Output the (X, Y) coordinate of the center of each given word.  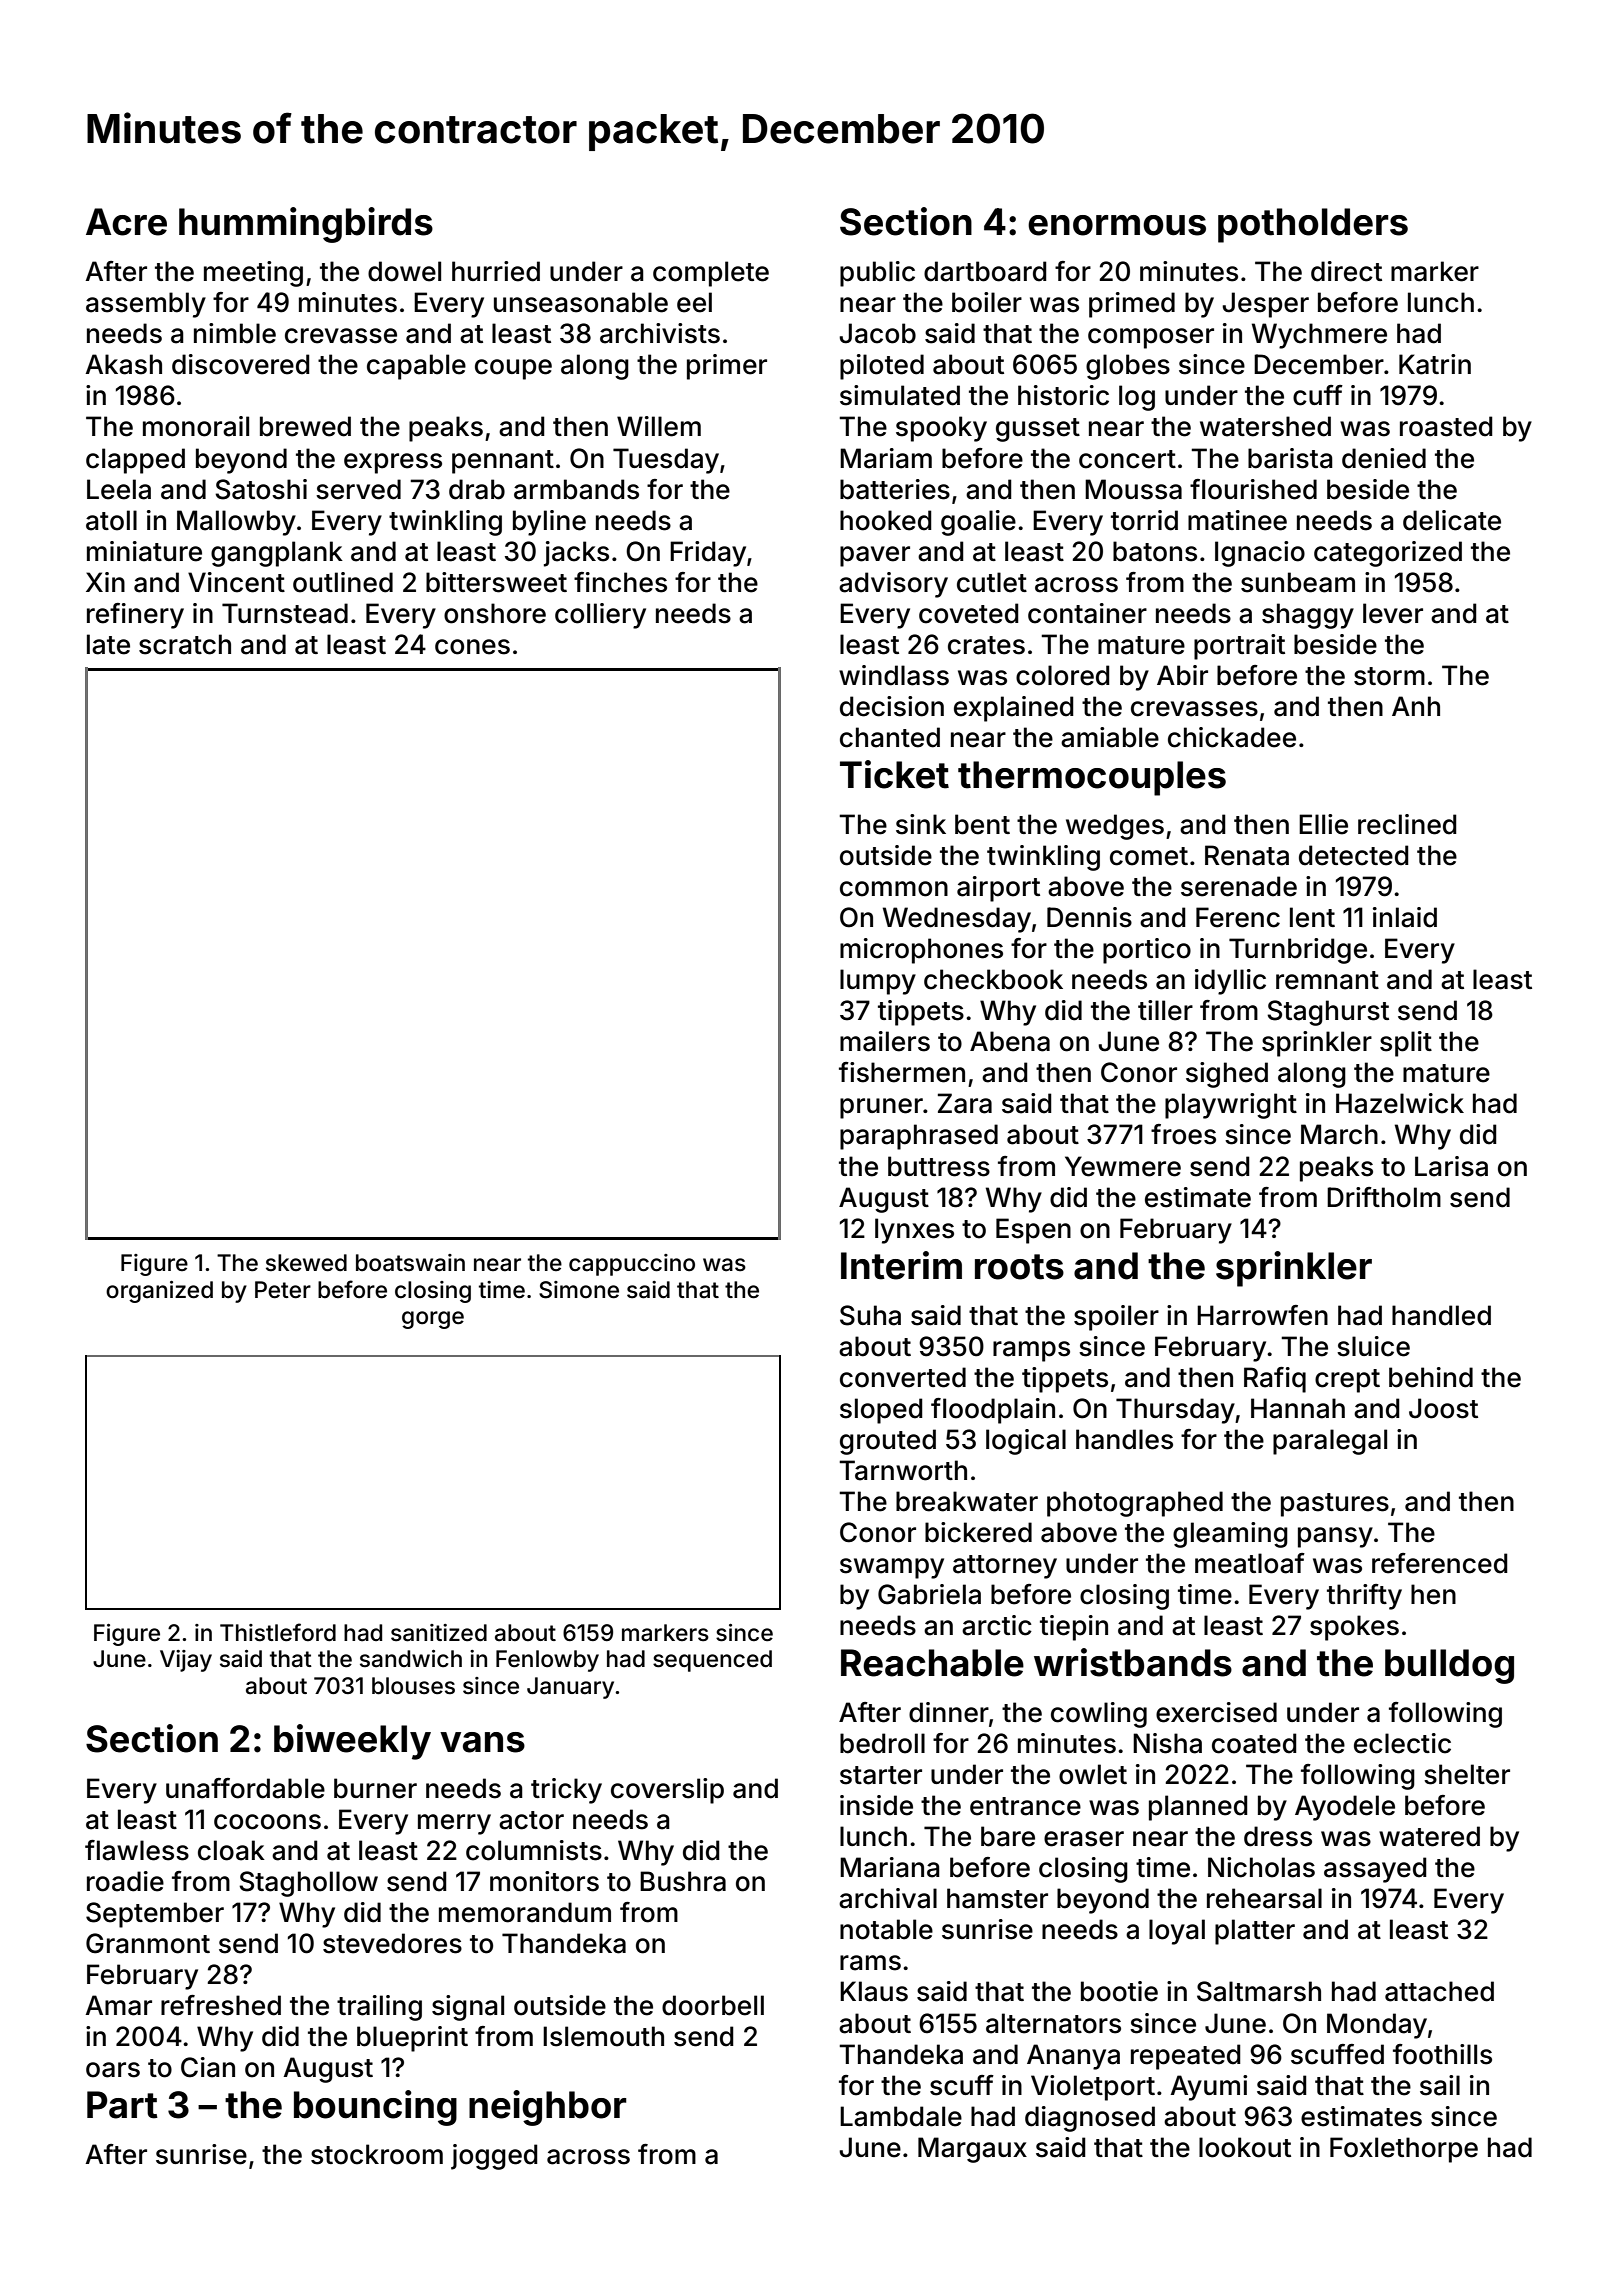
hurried (496, 271)
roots (1019, 1267)
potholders (1313, 225)
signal (468, 2008)
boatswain (410, 1263)
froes (1183, 1134)
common (894, 889)
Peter (283, 1290)
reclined (1407, 824)
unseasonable (581, 302)
